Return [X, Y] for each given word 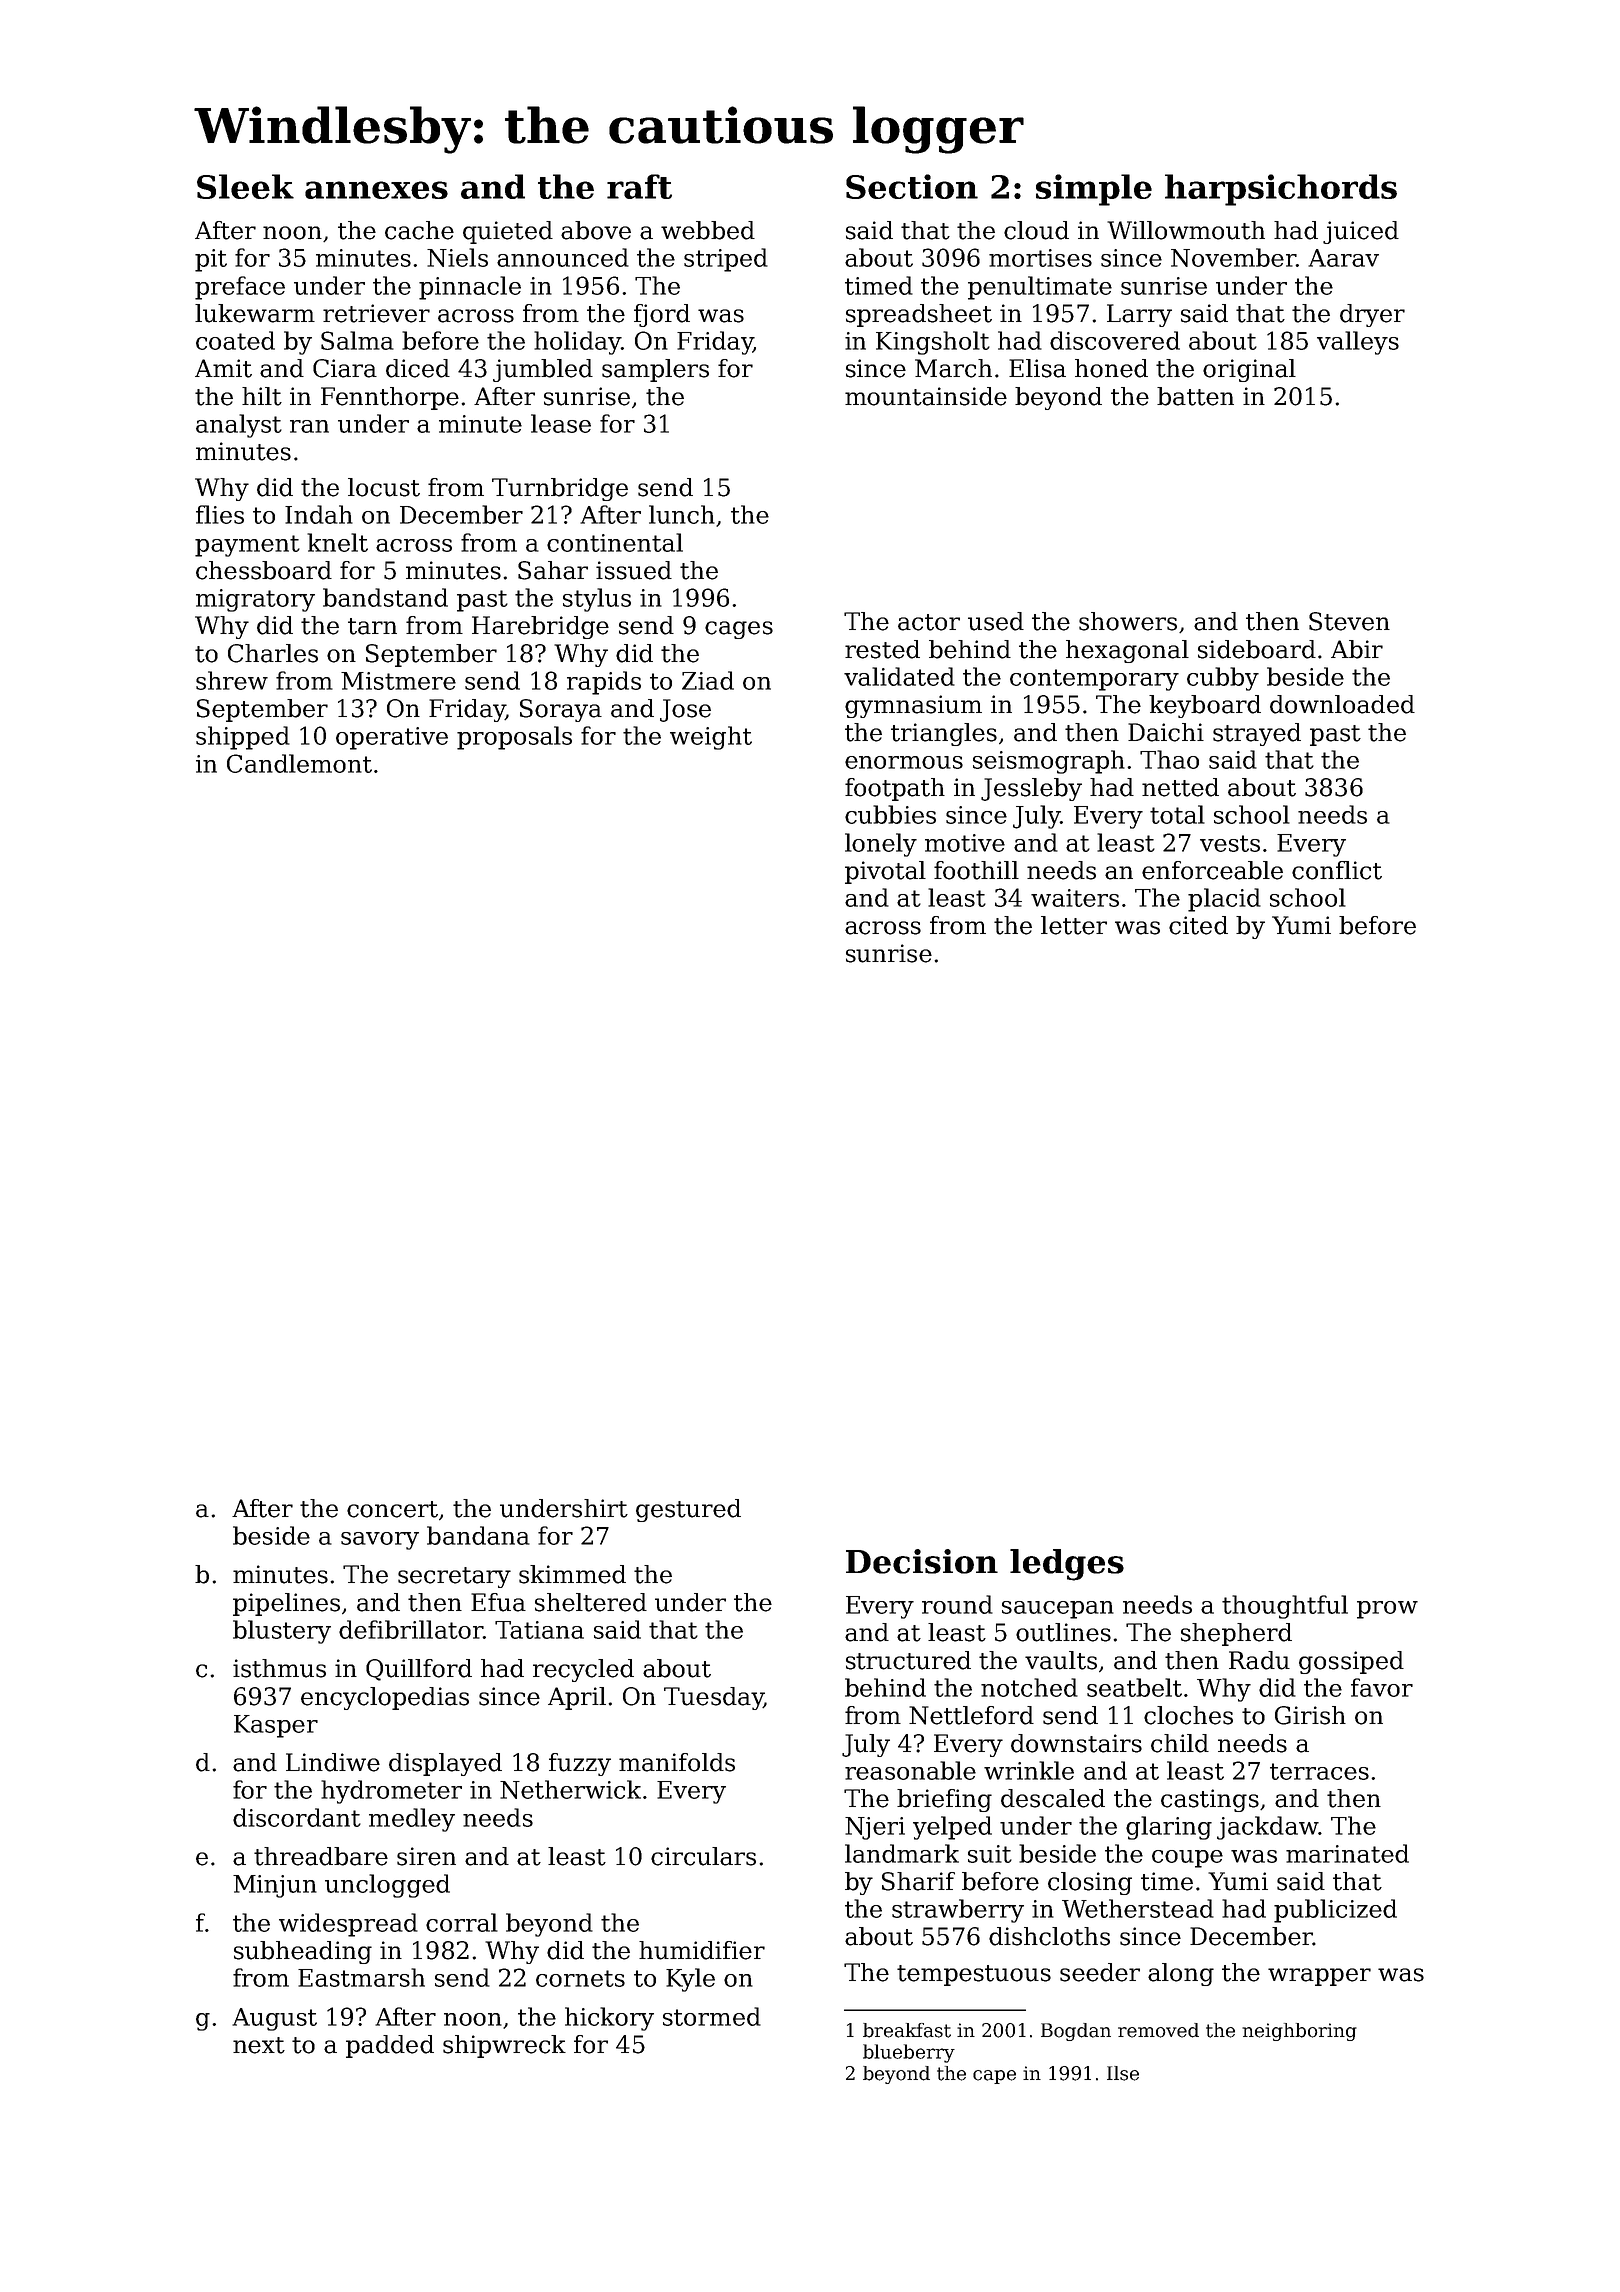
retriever [376, 313]
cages [739, 630]
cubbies [890, 814]
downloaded [1342, 704]
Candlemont [299, 763]
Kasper [276, 1726]
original [1249, 370]
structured [908, 1660]
